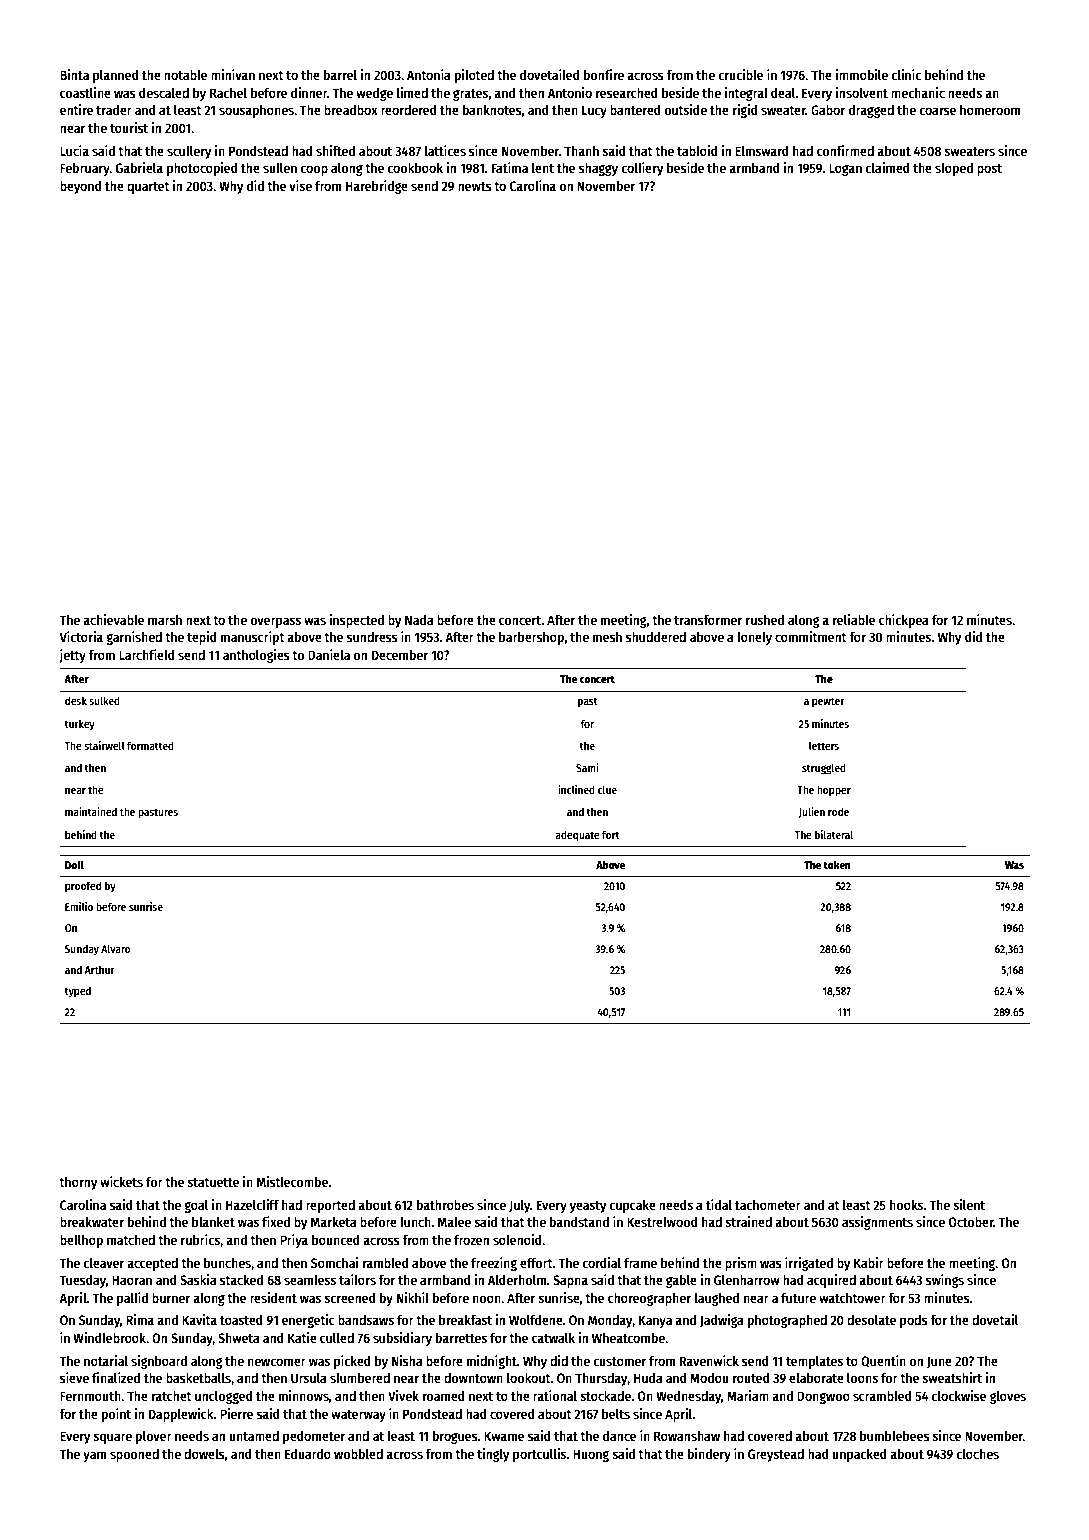 The image size is (1089, 1540). Describe the element at coordinates (904, 621) in the screenshot. I see `chickpea` at that location.
